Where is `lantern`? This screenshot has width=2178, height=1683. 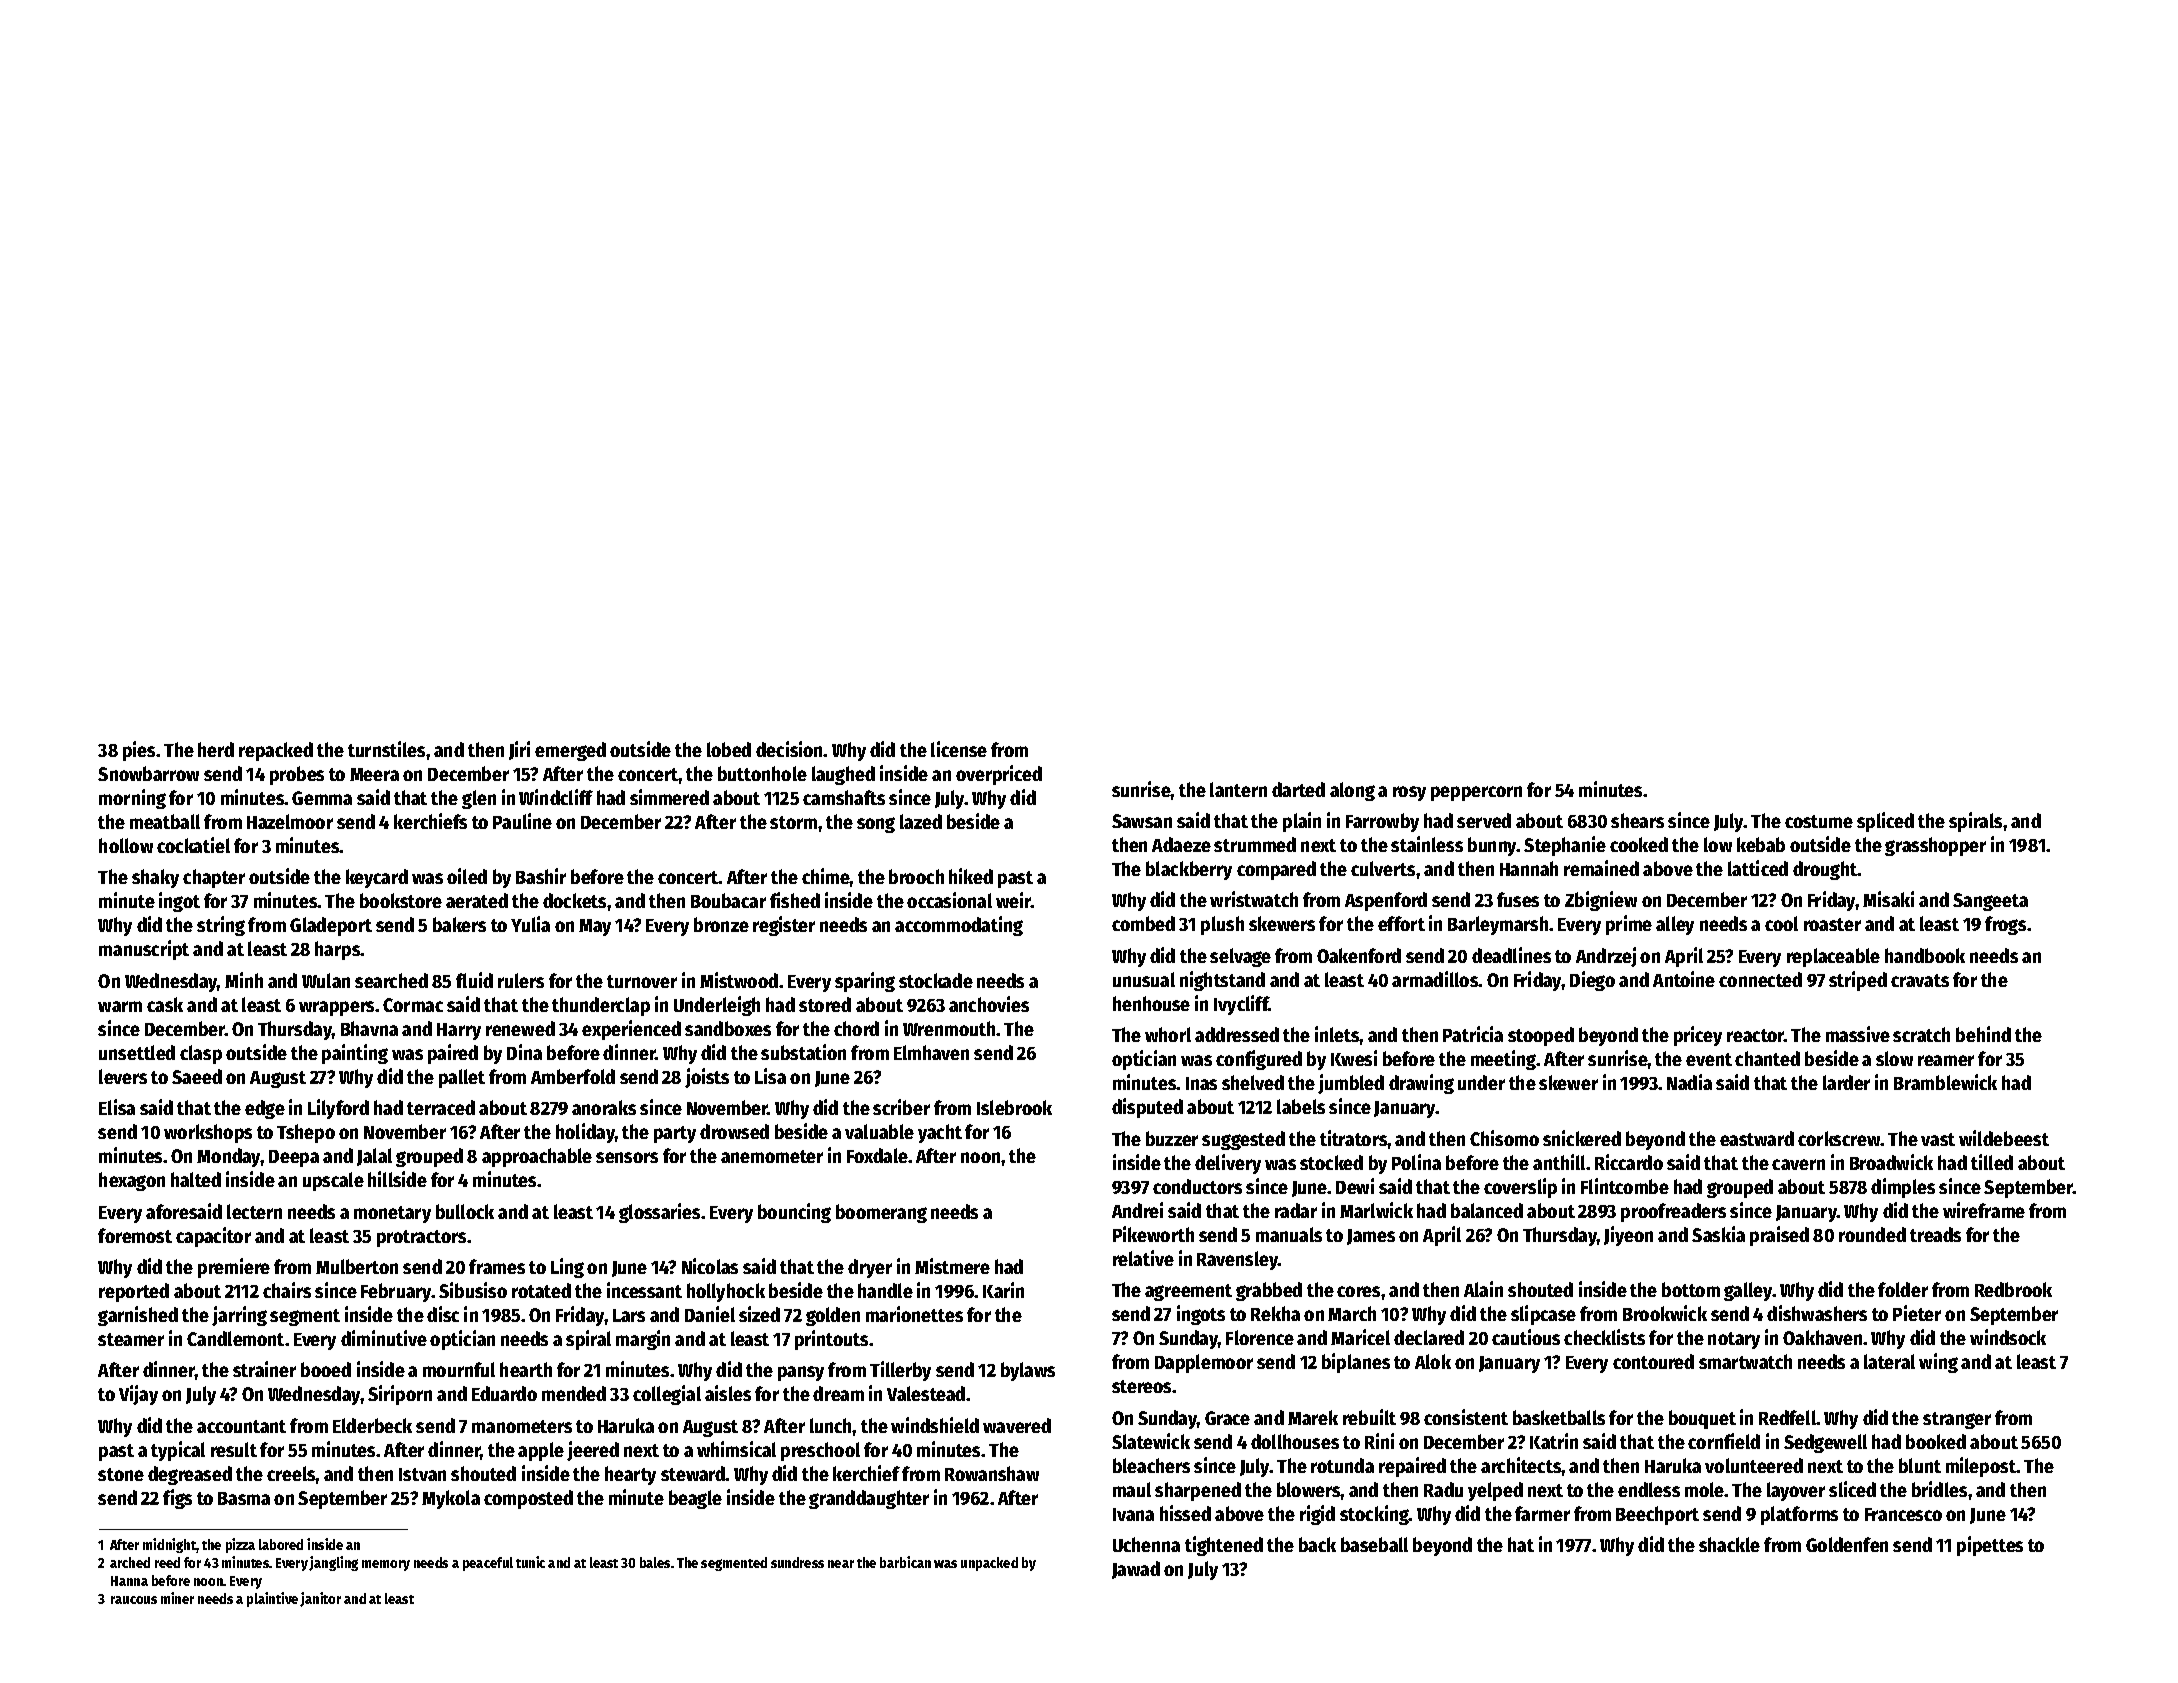
lantern is located at coordinates (1238, 789).
